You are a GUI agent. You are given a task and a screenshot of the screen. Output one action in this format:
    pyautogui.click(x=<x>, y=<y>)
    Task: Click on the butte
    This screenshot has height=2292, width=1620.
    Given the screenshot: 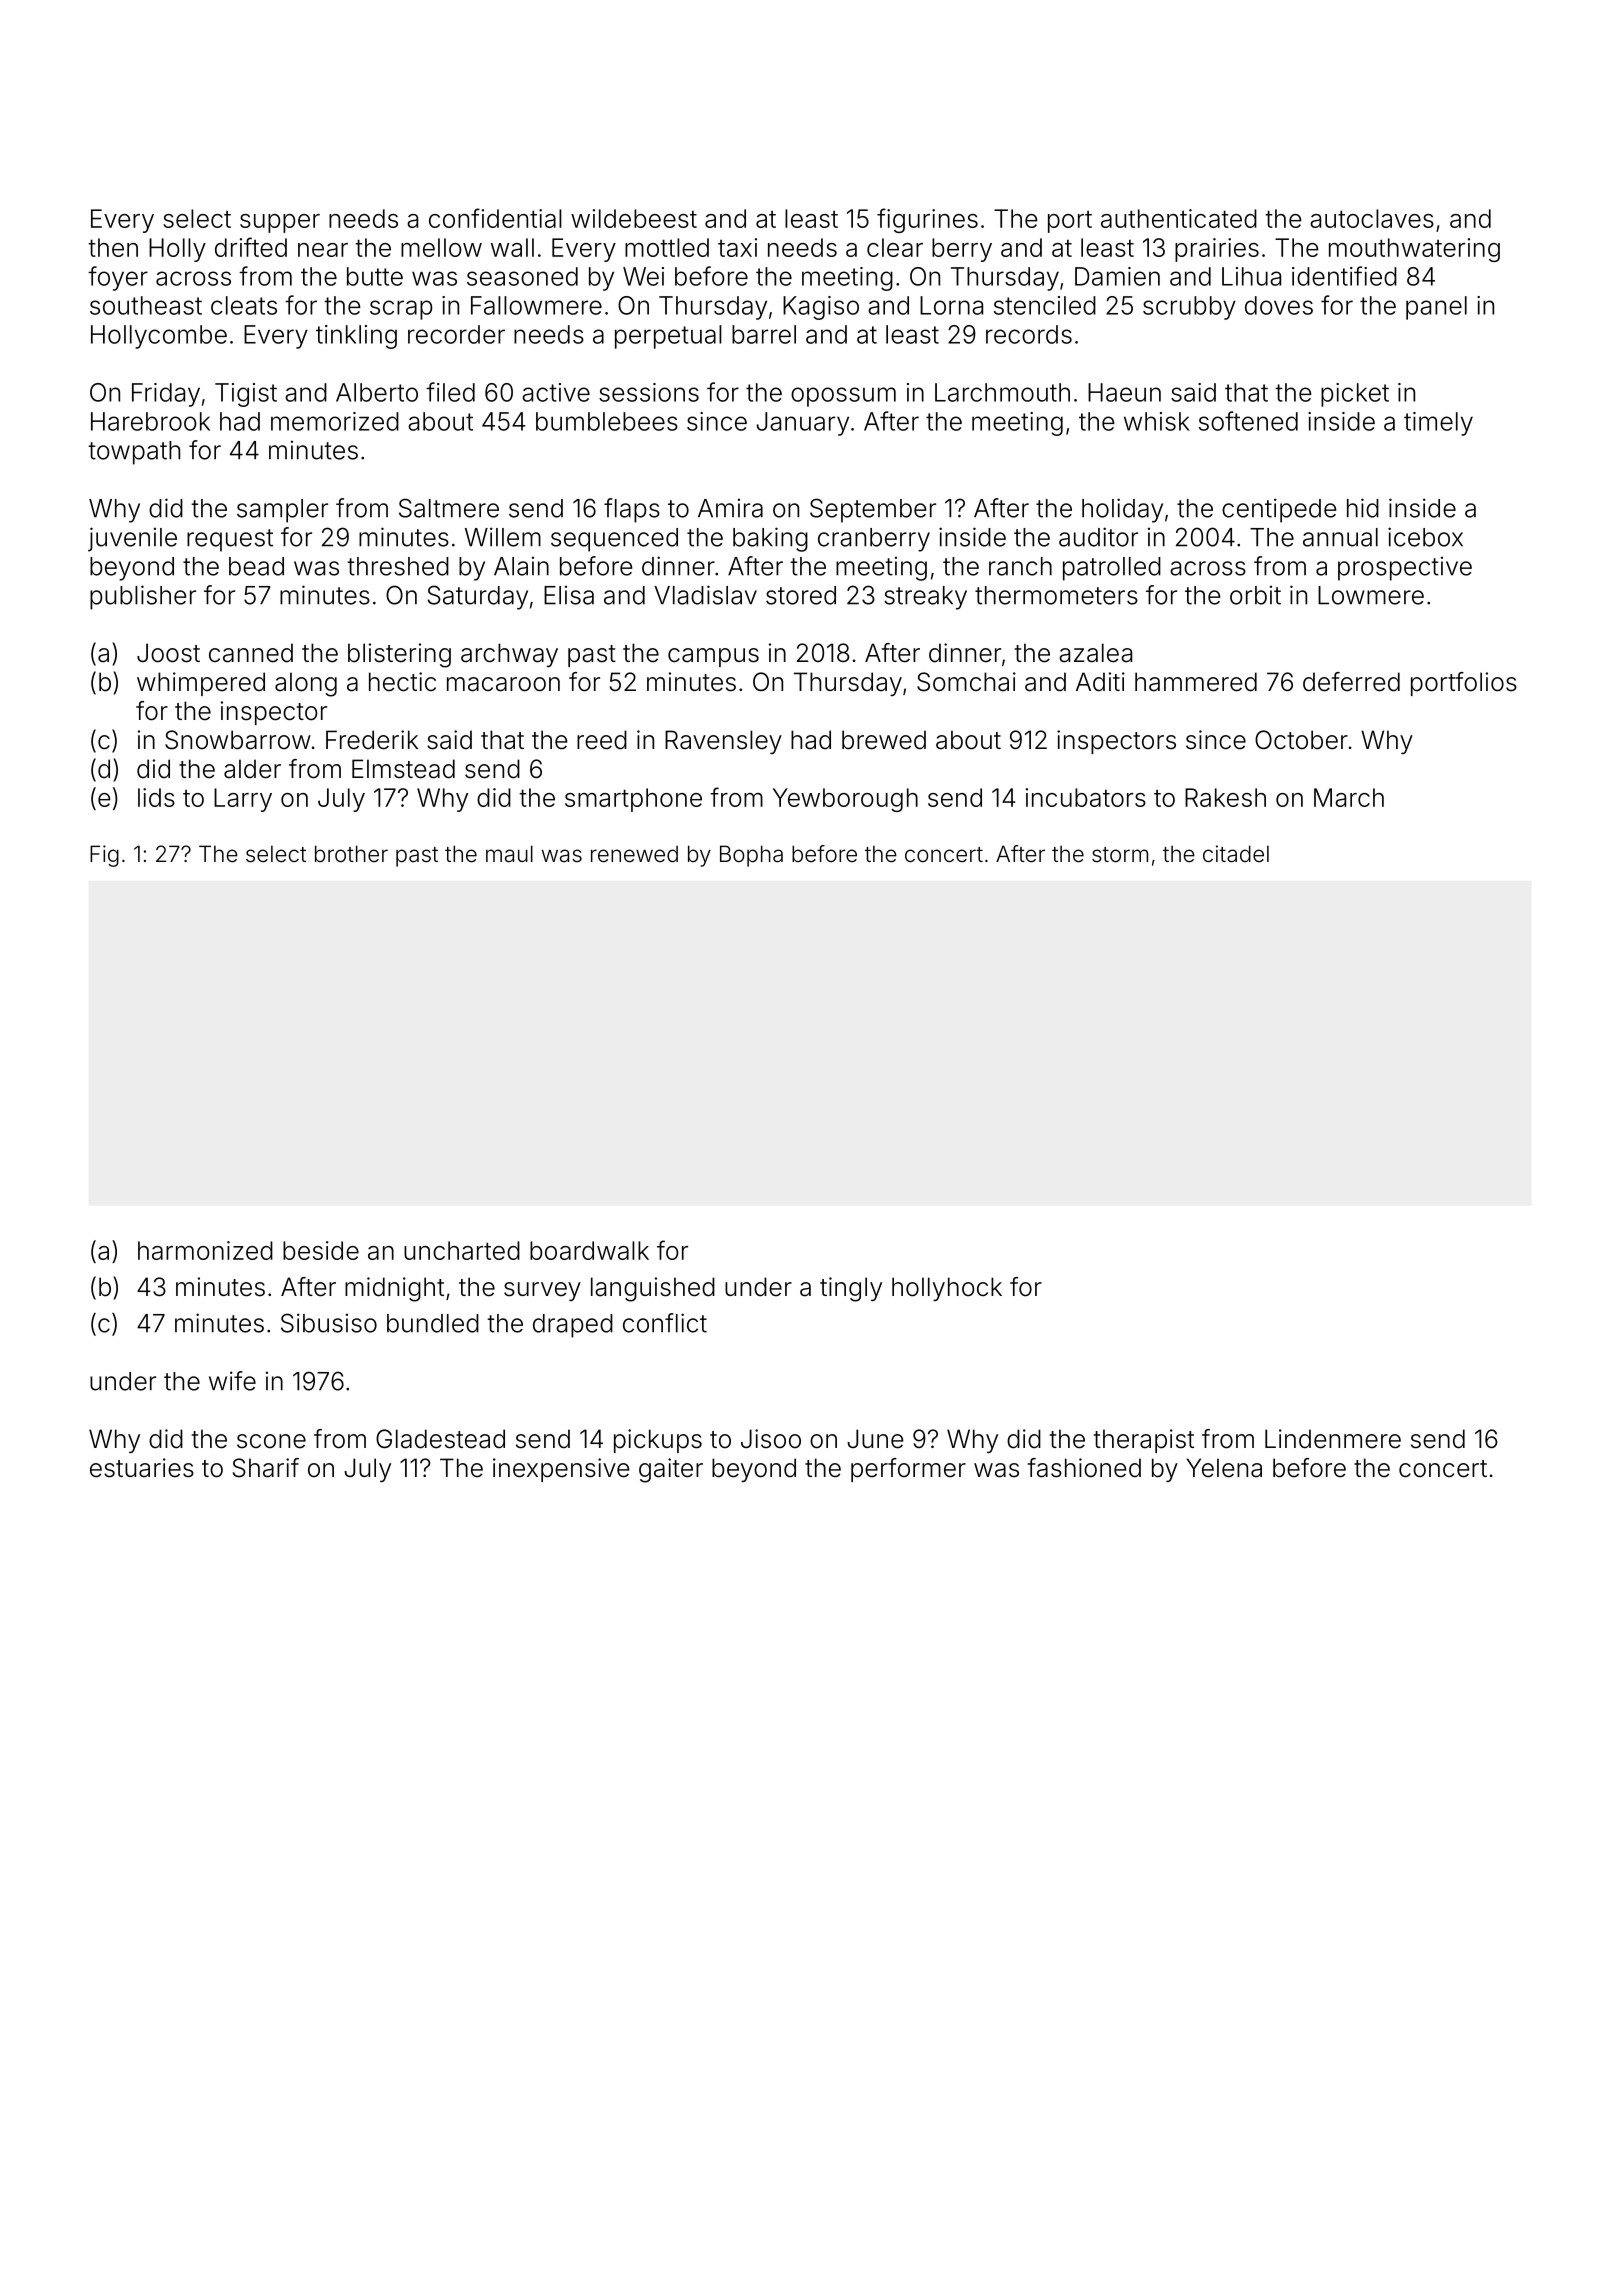 What is the action you would take?
    pyautogui.click(x=375, y=276)
